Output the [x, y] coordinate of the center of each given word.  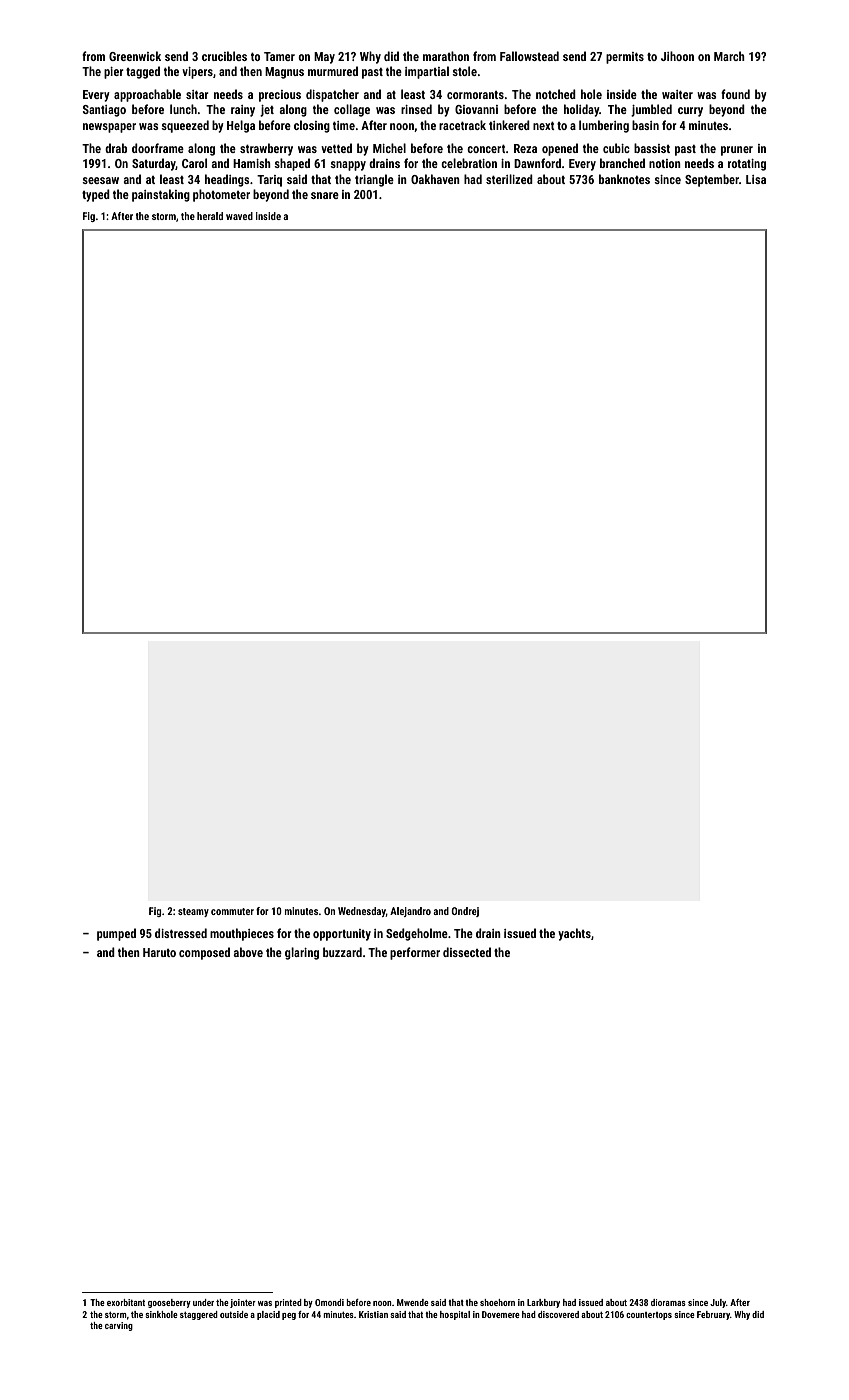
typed [96, 195]
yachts [574, 934]
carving [119, 1326]
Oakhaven [435, 179]
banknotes [624, 179]
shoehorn [497, 1302]
